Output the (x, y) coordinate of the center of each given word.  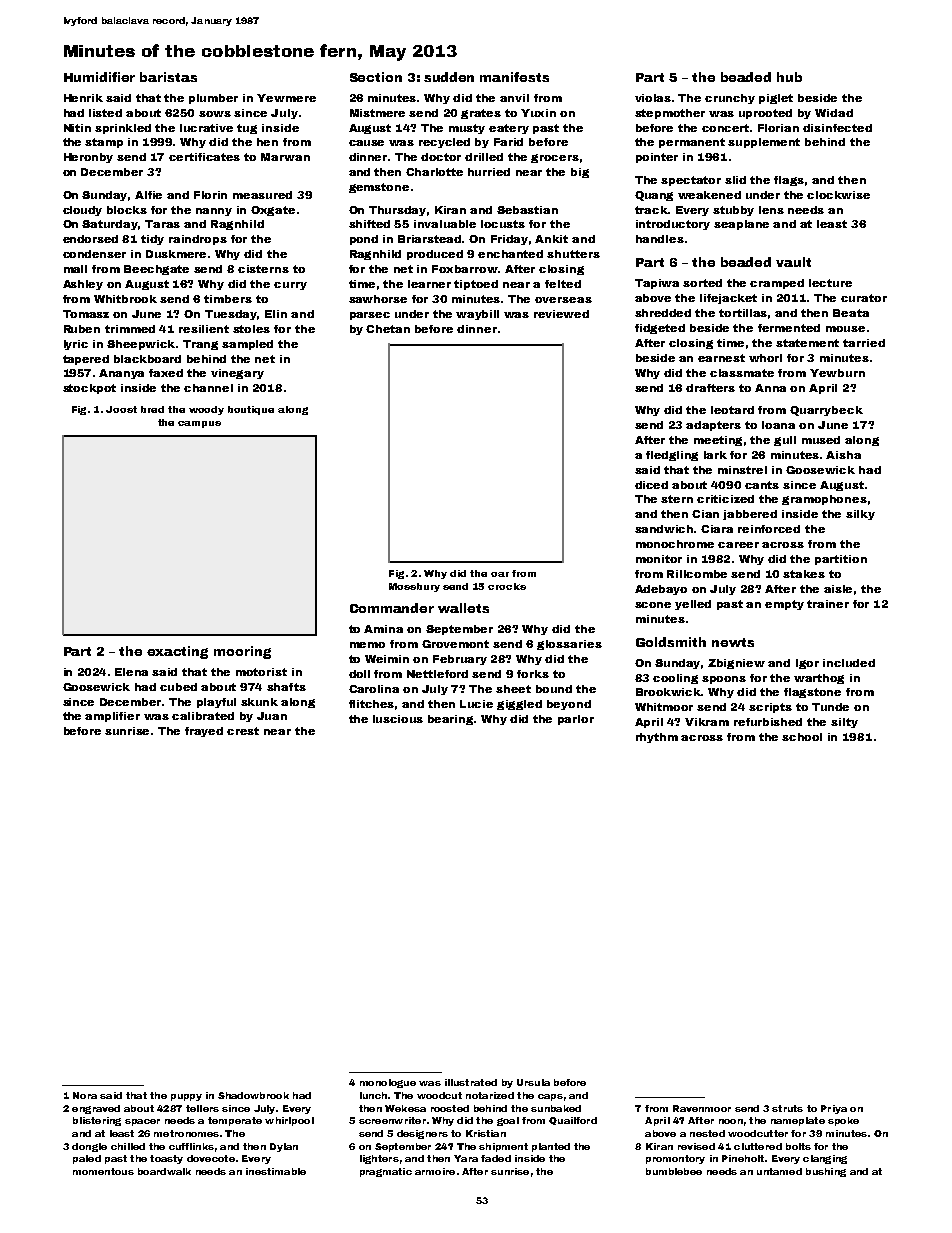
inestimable (276, 1171)
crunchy (730, 99)
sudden (449, 77)
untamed (779, 1171)
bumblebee (674, 1171)
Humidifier (99, 77)
